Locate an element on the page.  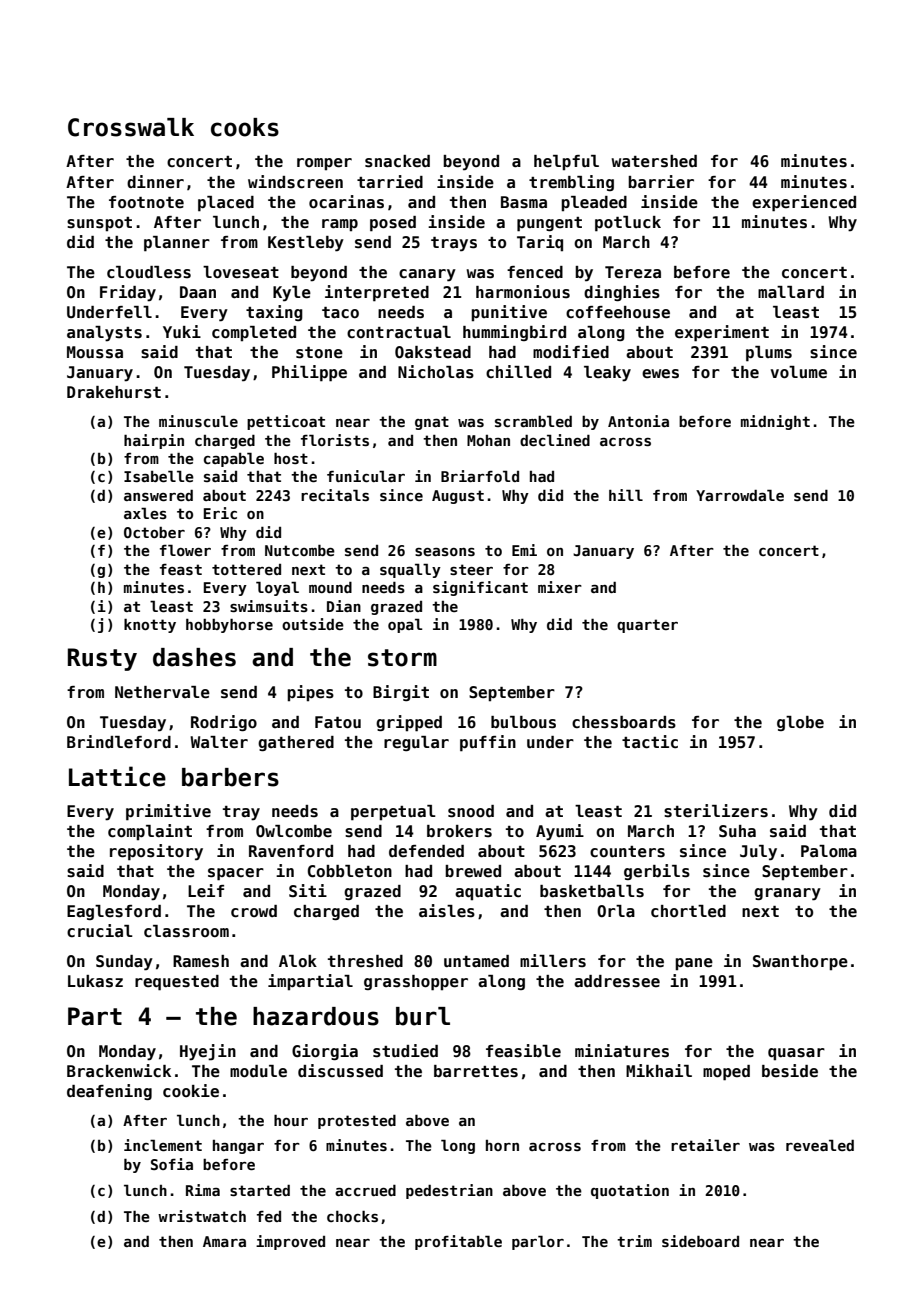
July is located at coordinates (758, 853).
